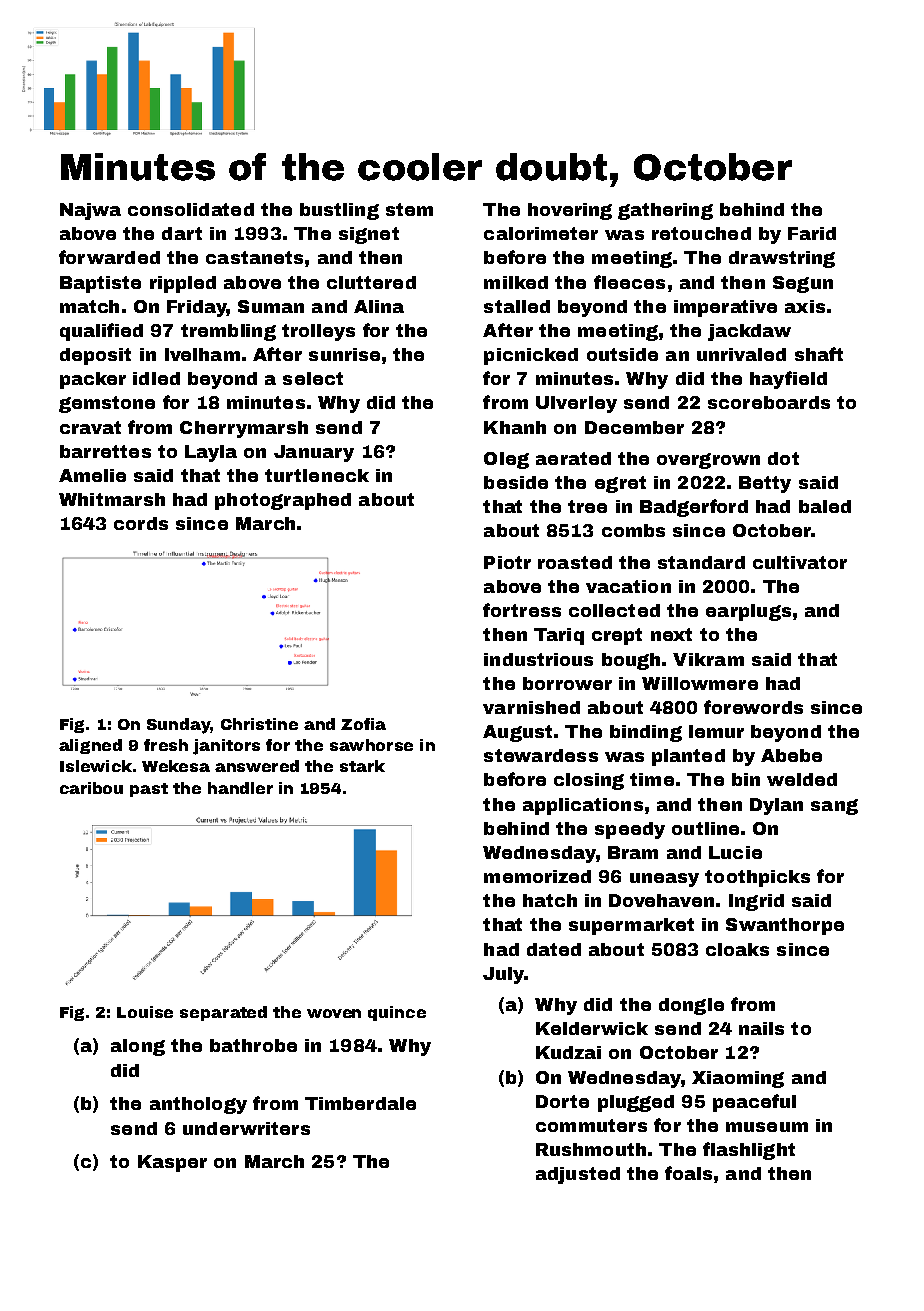  Describe the element at coordinates (587, 506) in the screenshot. I see `tree` at that location.
